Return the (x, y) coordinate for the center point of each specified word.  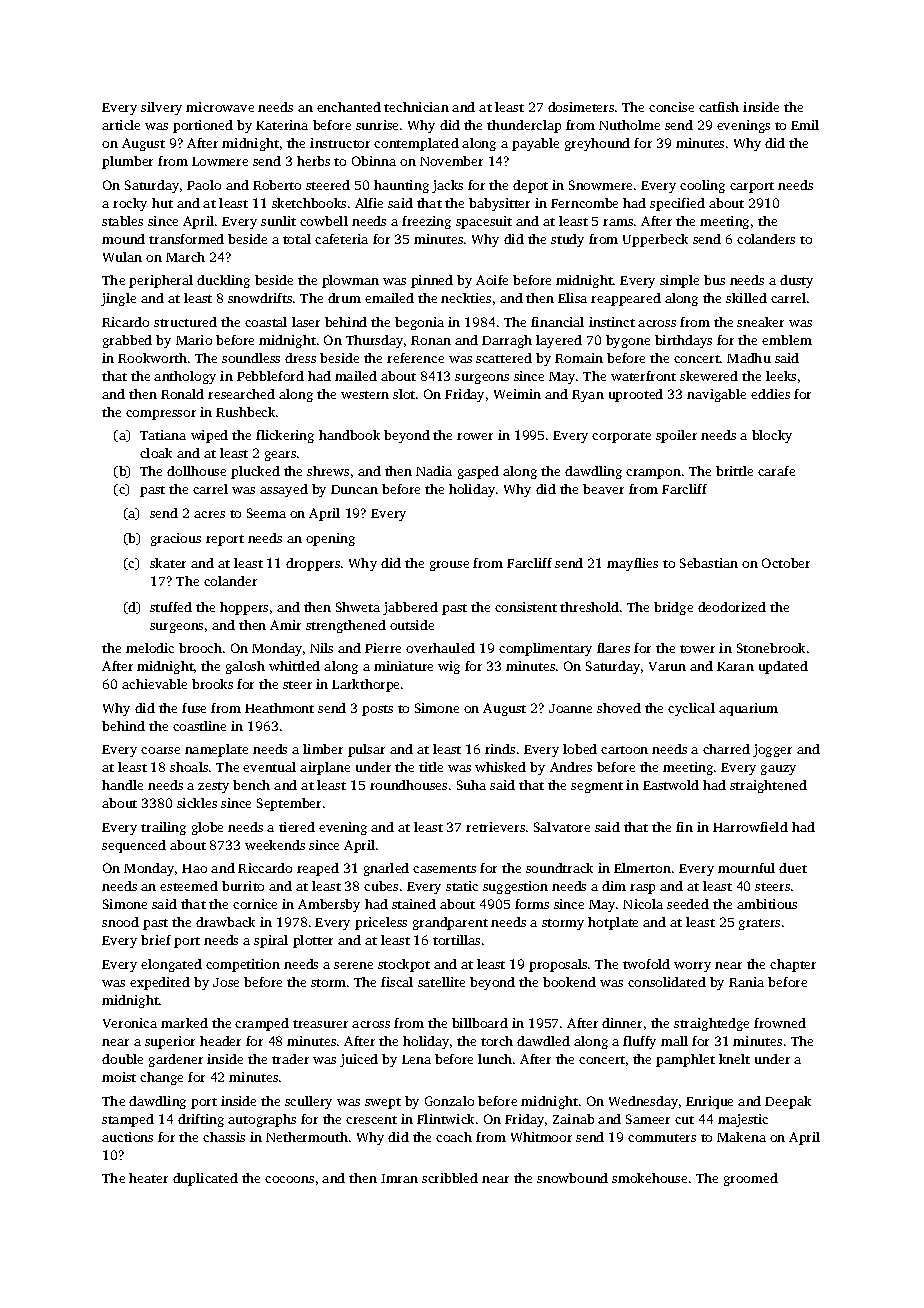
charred (726, 749)
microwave (220, 107)
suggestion (515, 887)
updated (783, 667)
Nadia (434, 471)
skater (168, 563)
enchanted (349, 107)
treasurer (320, 1024)
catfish (719, 107)
